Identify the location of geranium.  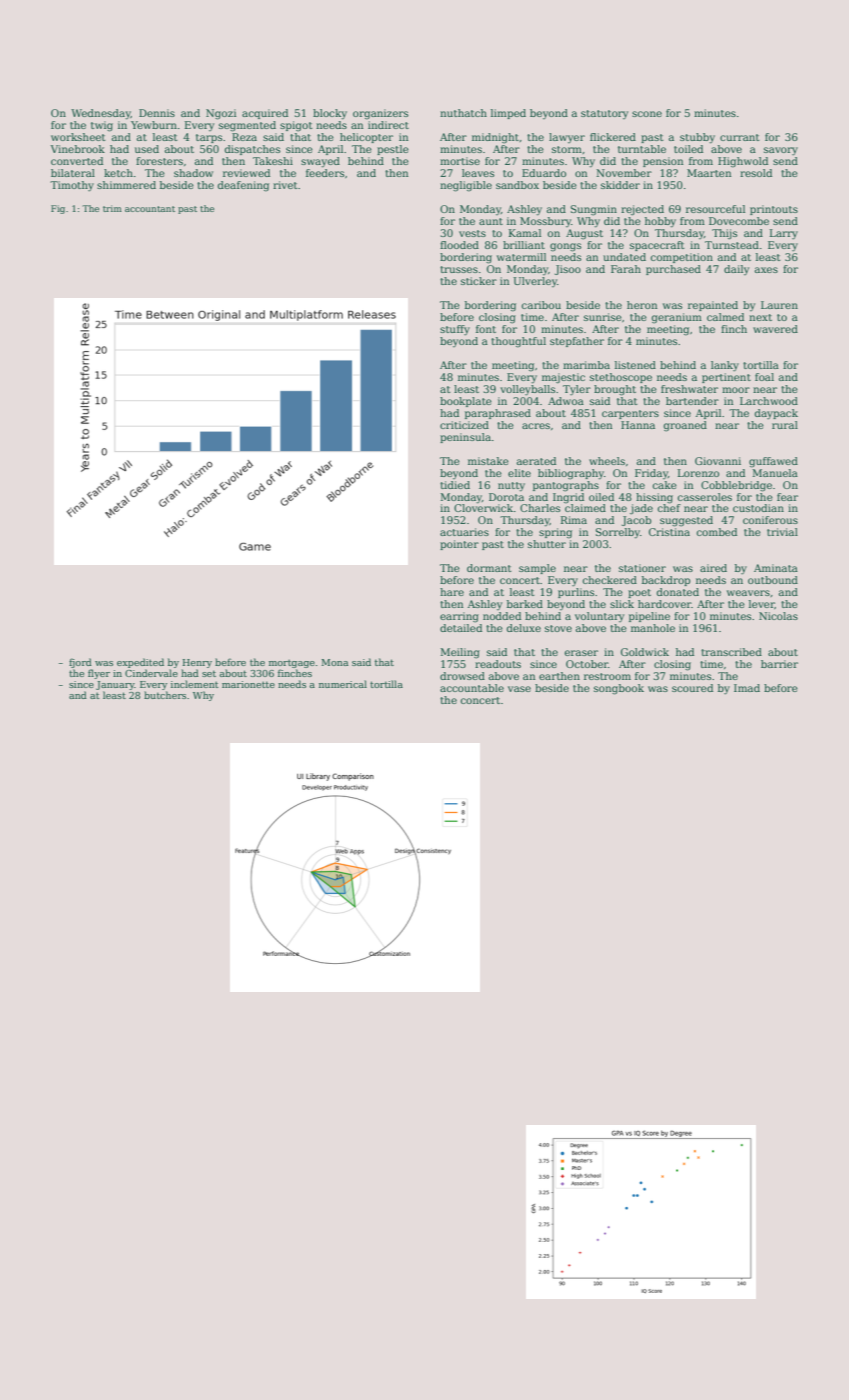
(677, 318).
